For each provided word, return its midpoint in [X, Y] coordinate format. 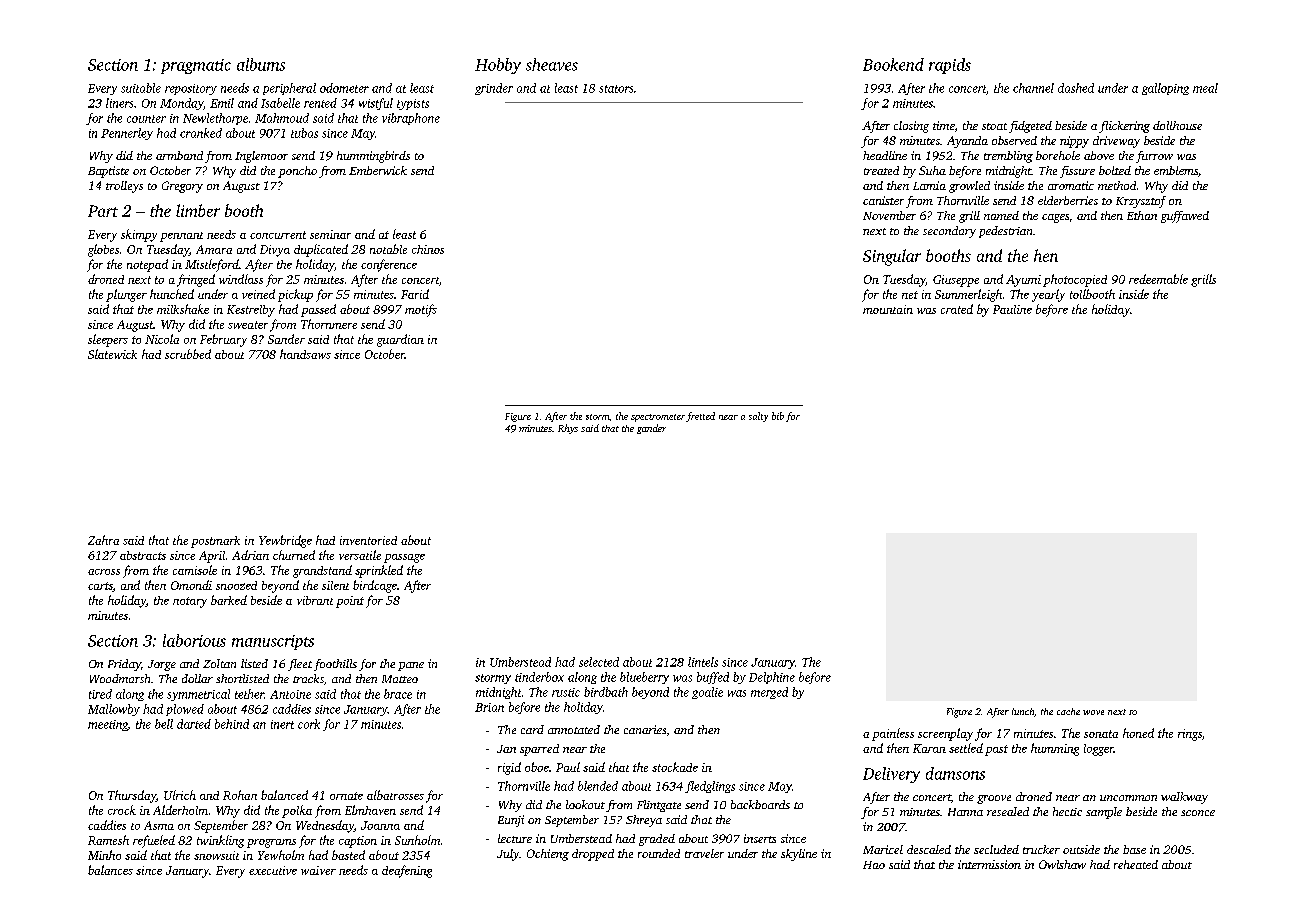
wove [1093, 712]
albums [261, 64]
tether [249, 694]
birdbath [606, 692]
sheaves [552, 64]
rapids [950, 66]
